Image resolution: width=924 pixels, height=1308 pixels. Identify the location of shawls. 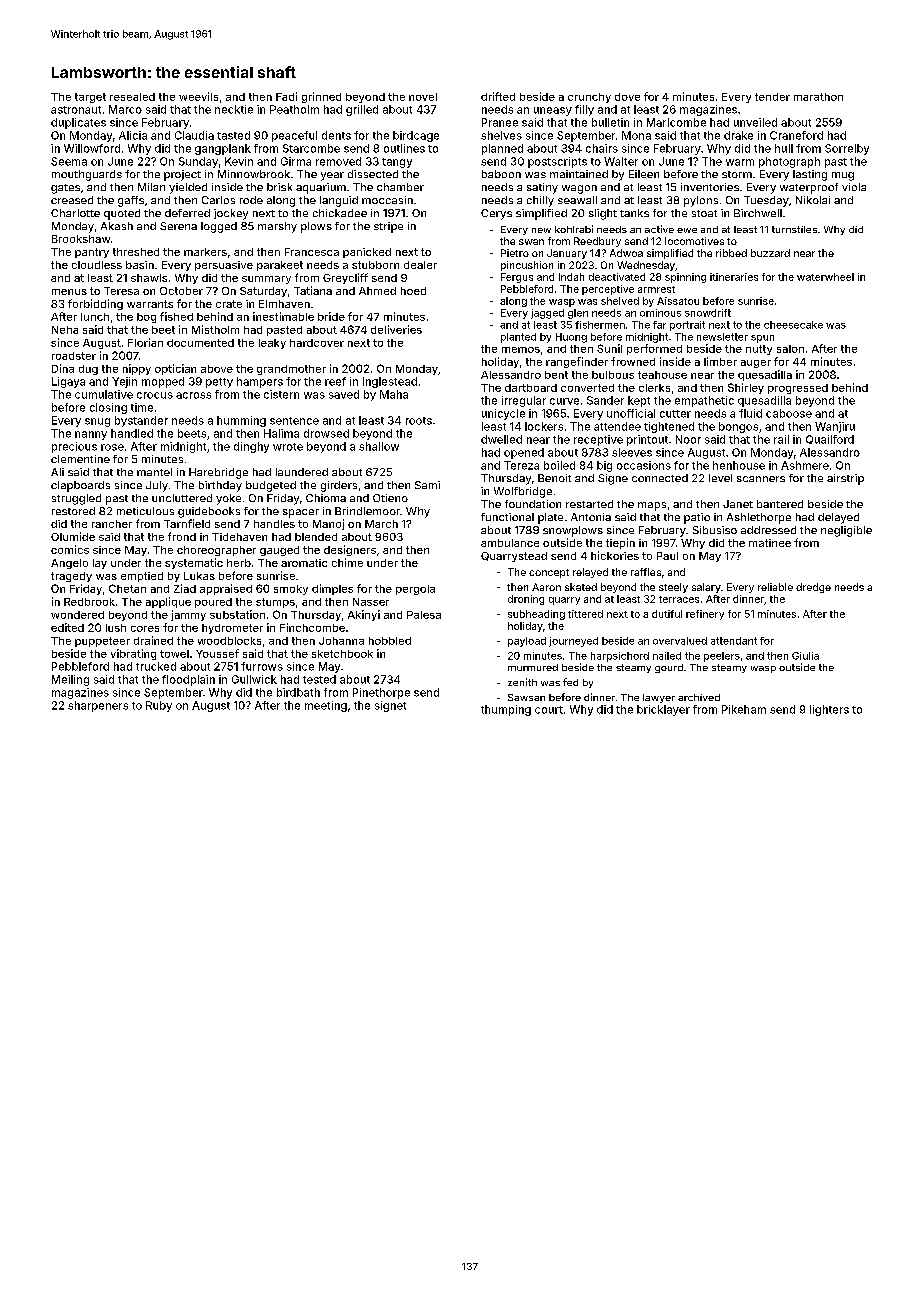
(149, 278).
